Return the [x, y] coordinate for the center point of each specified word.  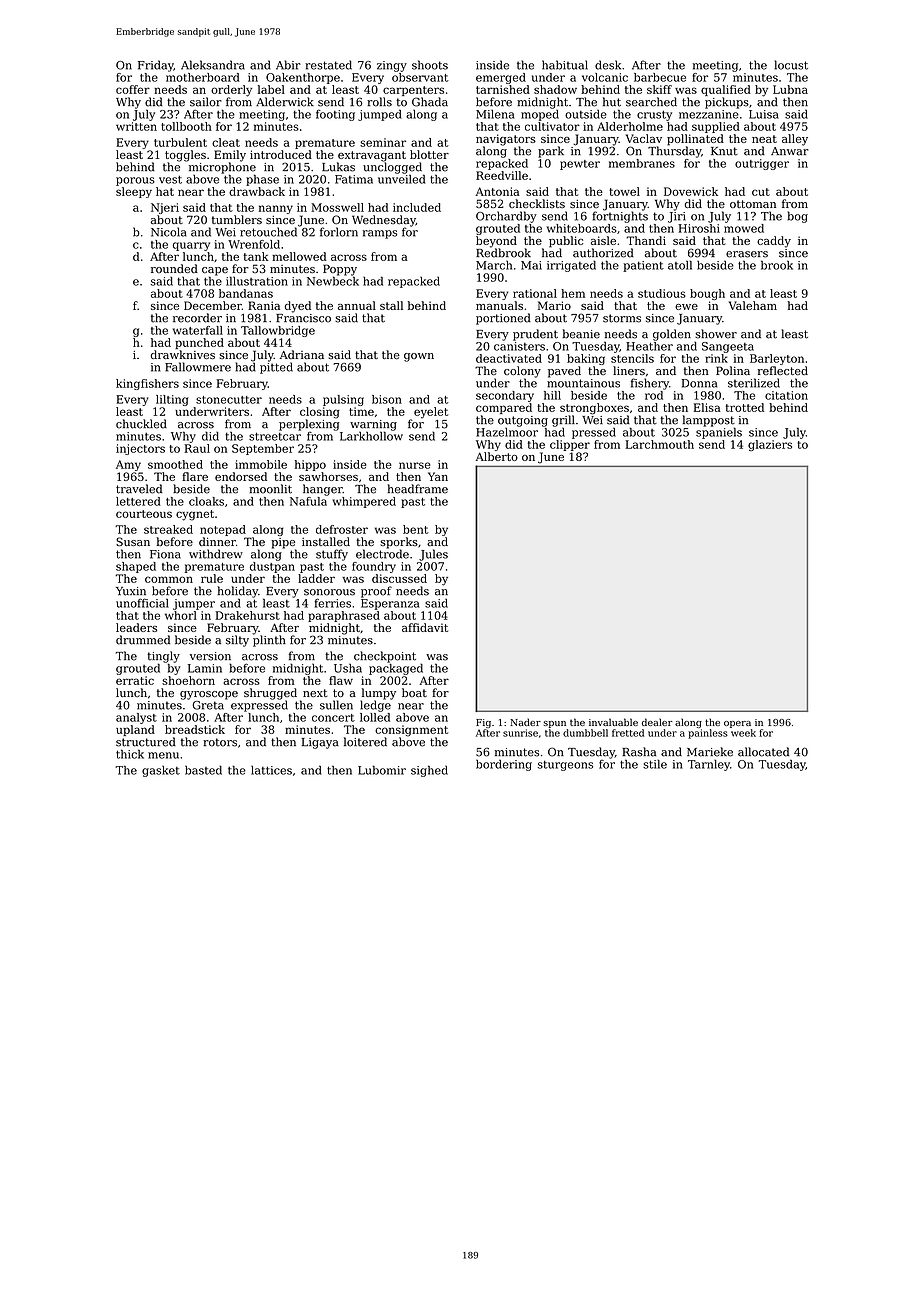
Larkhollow [371, 436]
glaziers [770, 445]
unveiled [401, 179]
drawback [257, 191]
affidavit [425, 627]
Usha [348, 668]
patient [643, 266]
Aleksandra [213, 65]
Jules [433, 555]
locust [791, 65]
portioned [503, 319]
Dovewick [691, 191]
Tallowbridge [278, 331]
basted [203, 770]
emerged [501, 78]
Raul [197, 448]
